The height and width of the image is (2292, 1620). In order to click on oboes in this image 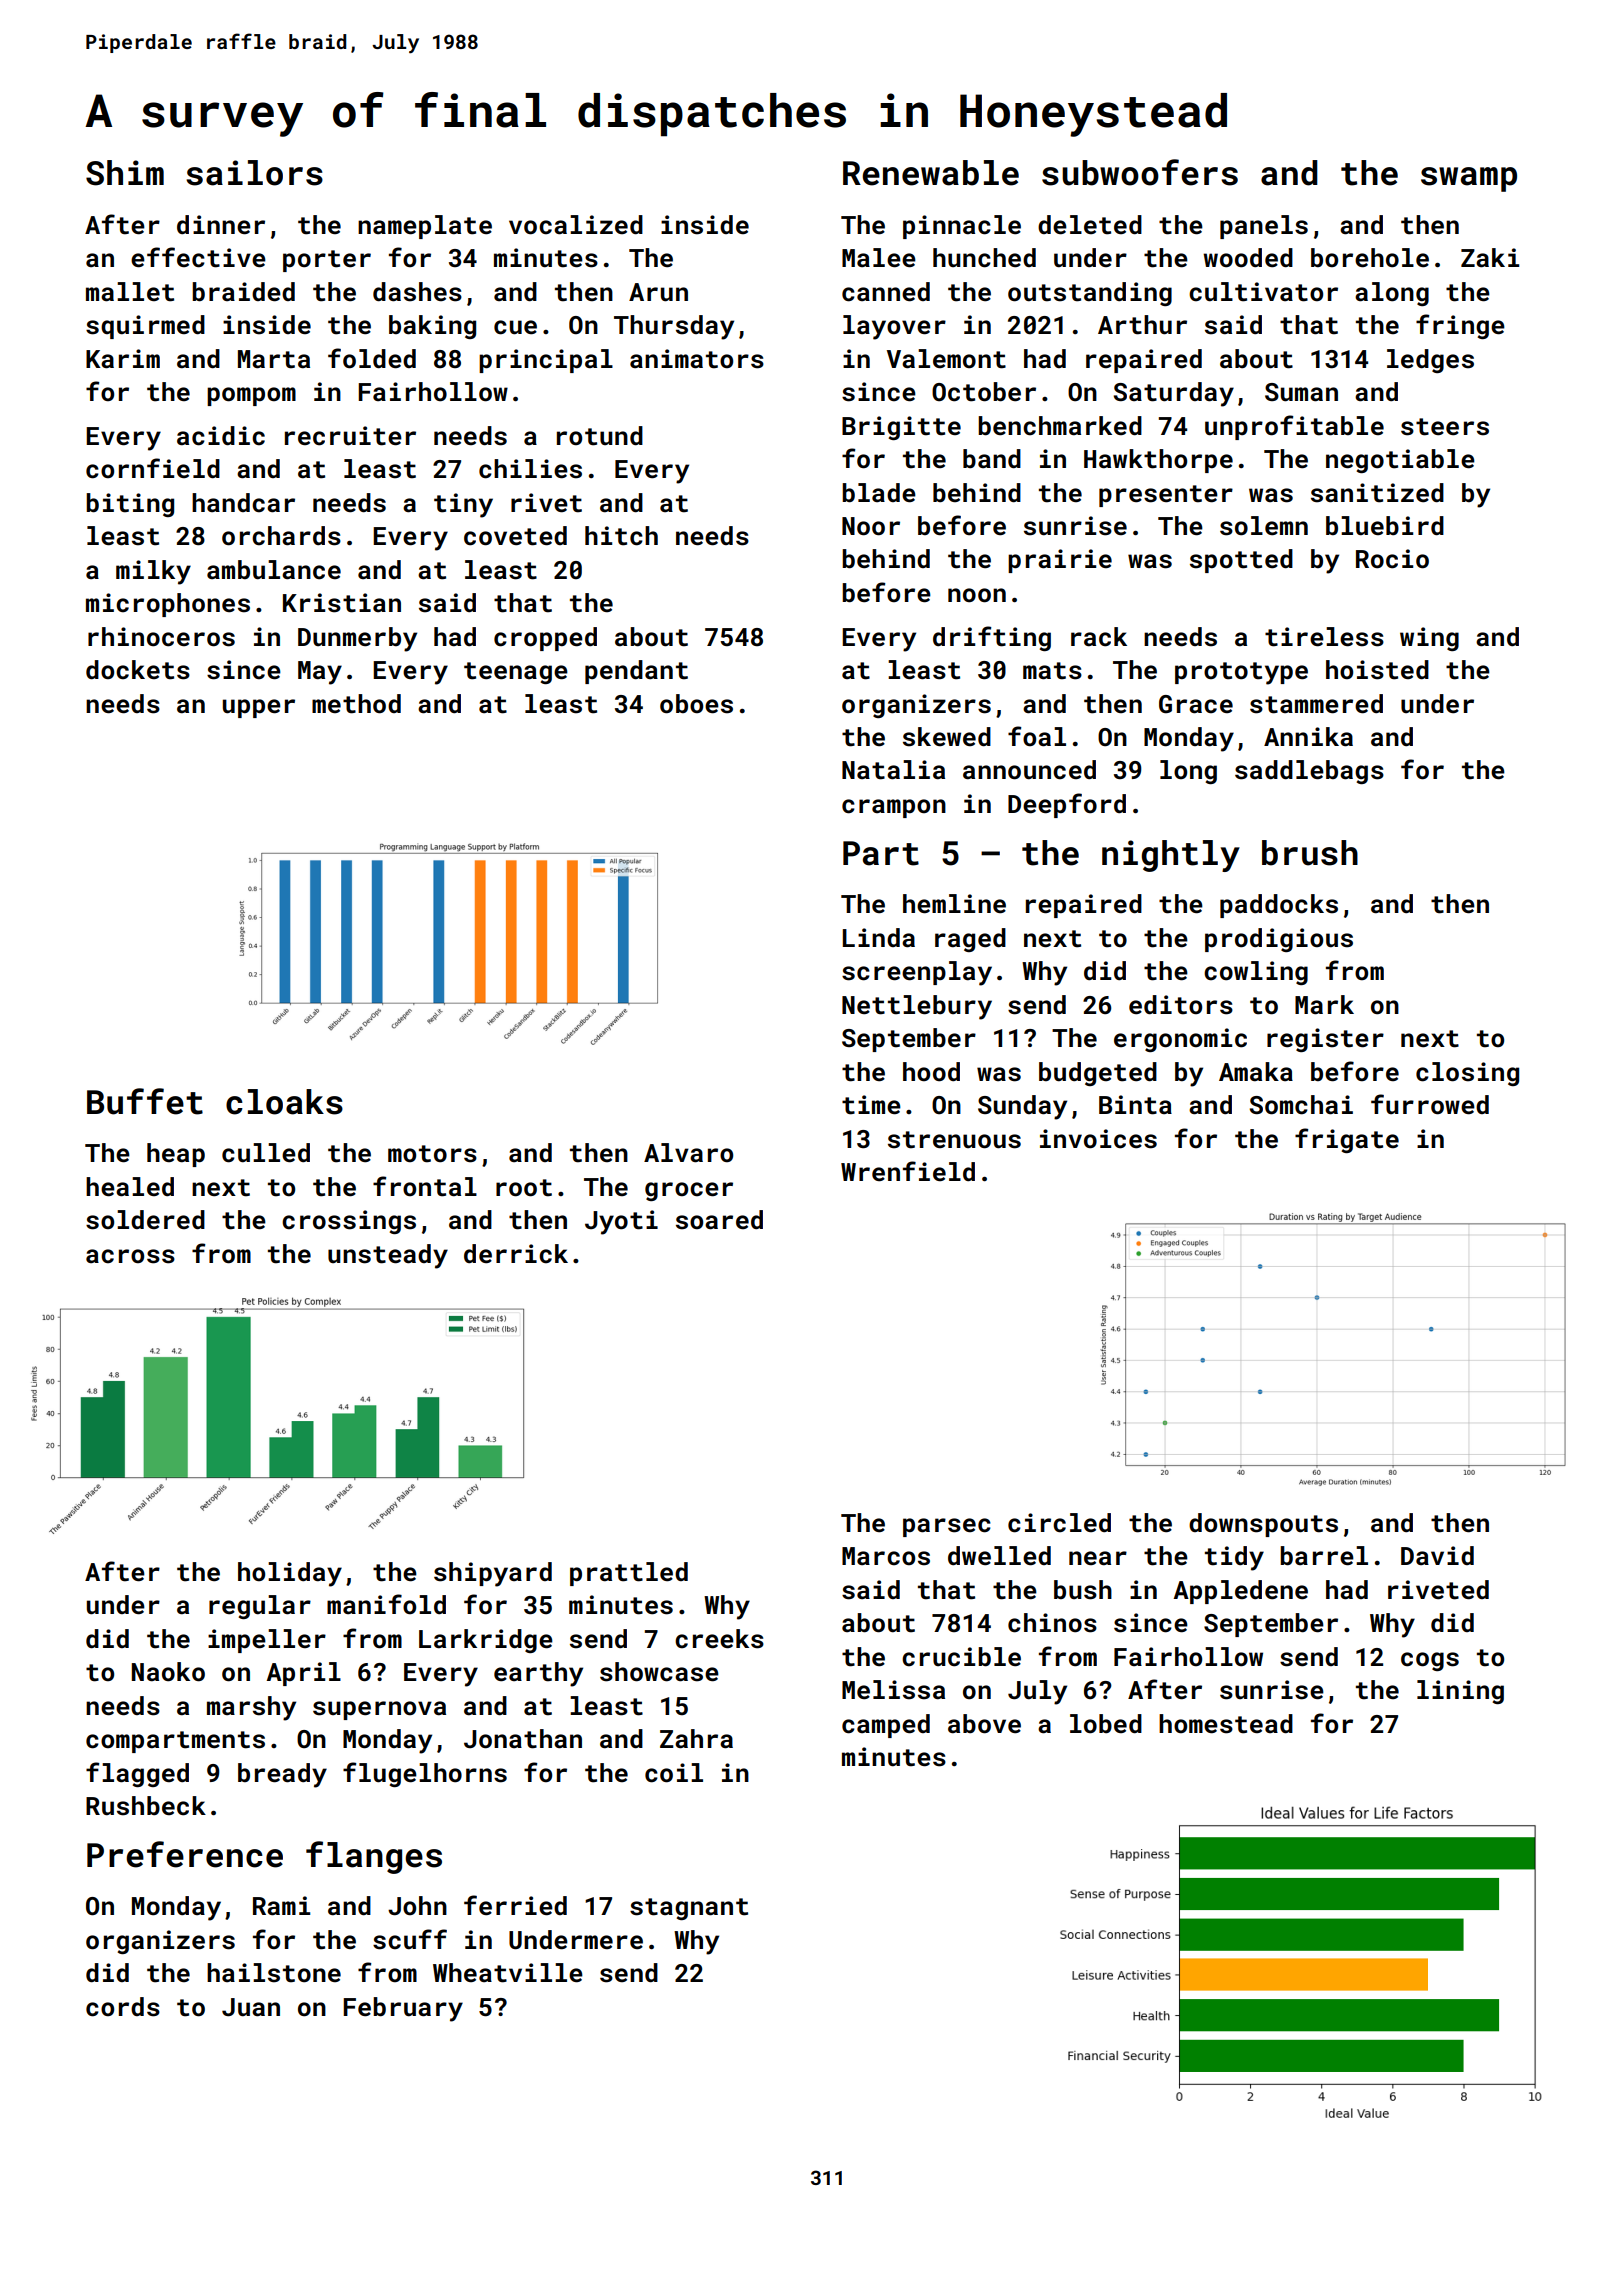, I will do `click(696, 704)`.
